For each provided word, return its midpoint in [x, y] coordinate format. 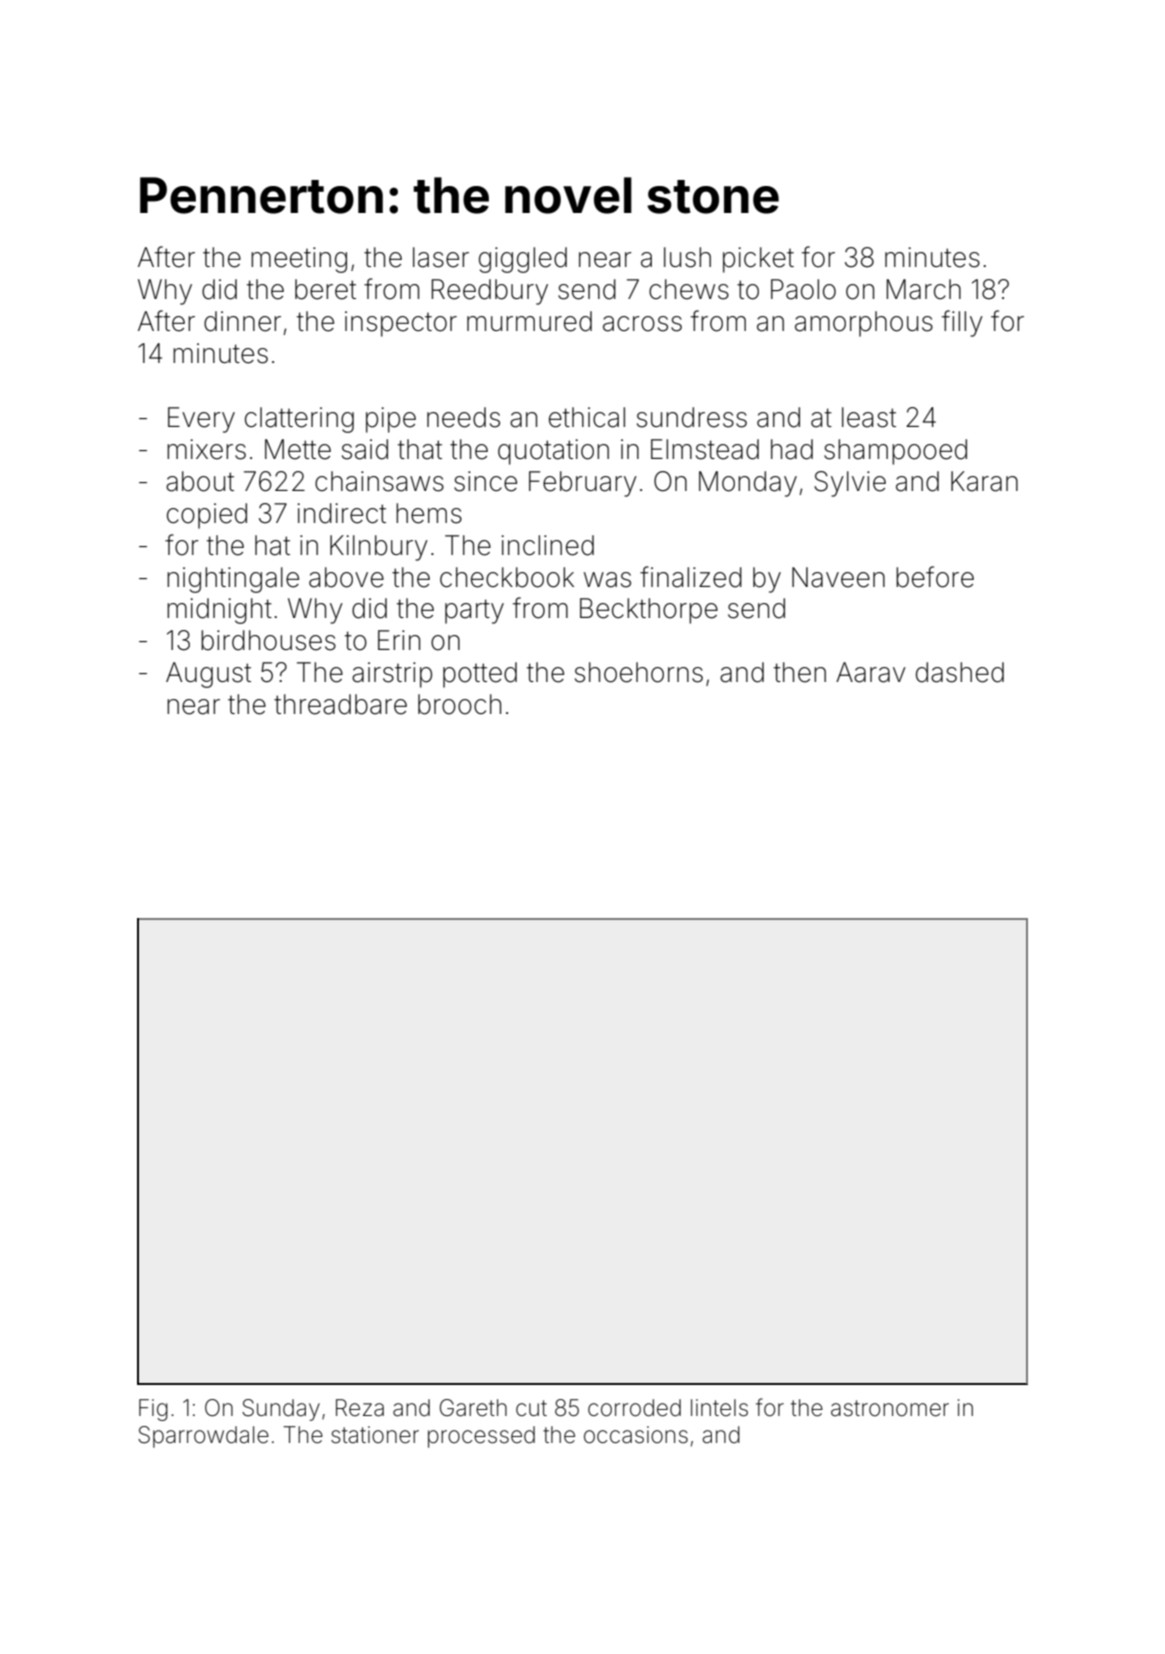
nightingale [233, 580]
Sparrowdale [203, 1437]
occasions [636, 1435]
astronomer [890, 1408]
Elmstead [705, 449]
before [935, 577]
